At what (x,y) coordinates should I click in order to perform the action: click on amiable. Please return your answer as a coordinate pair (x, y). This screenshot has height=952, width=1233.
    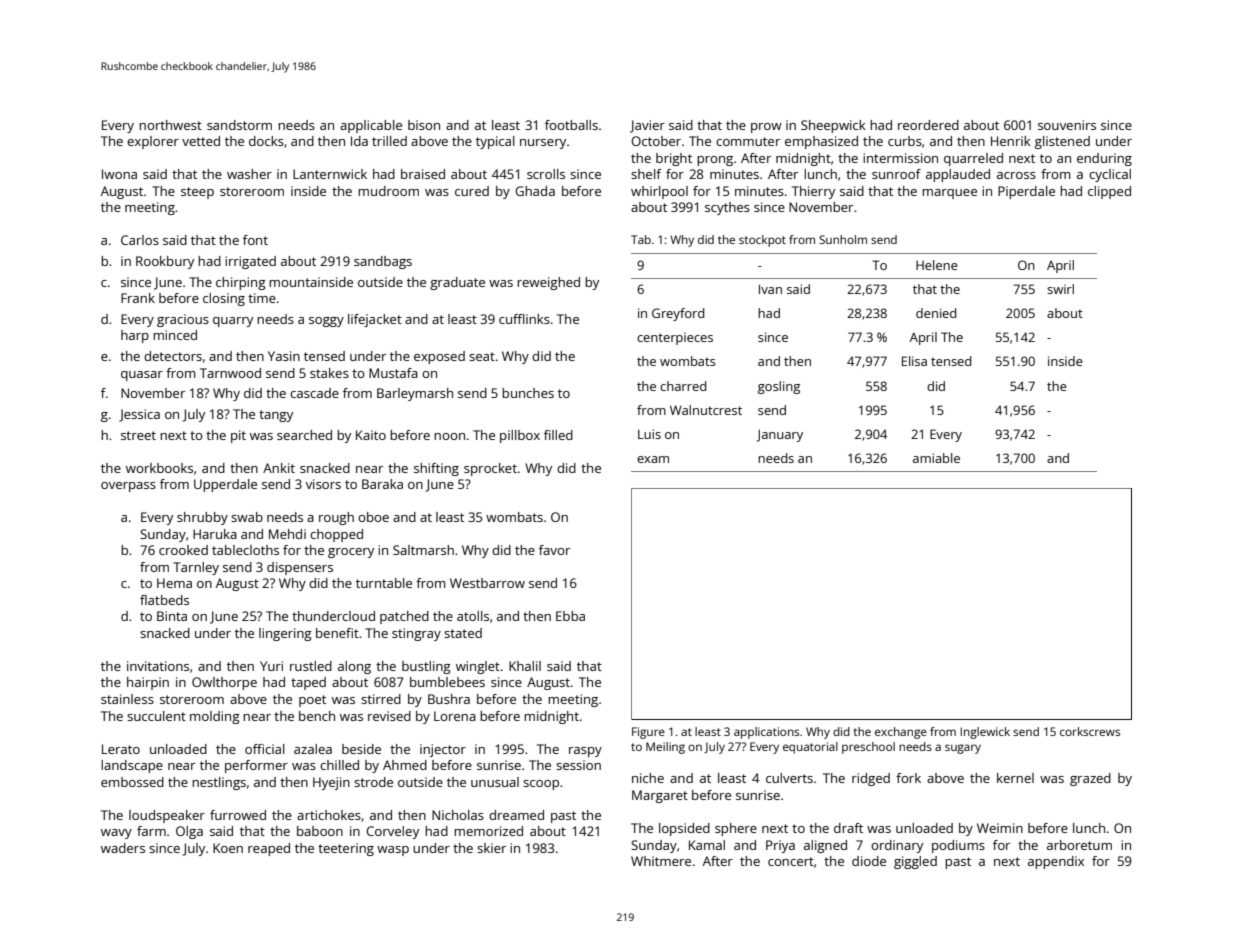
    Looking at the image, I should click on (936, 458).
